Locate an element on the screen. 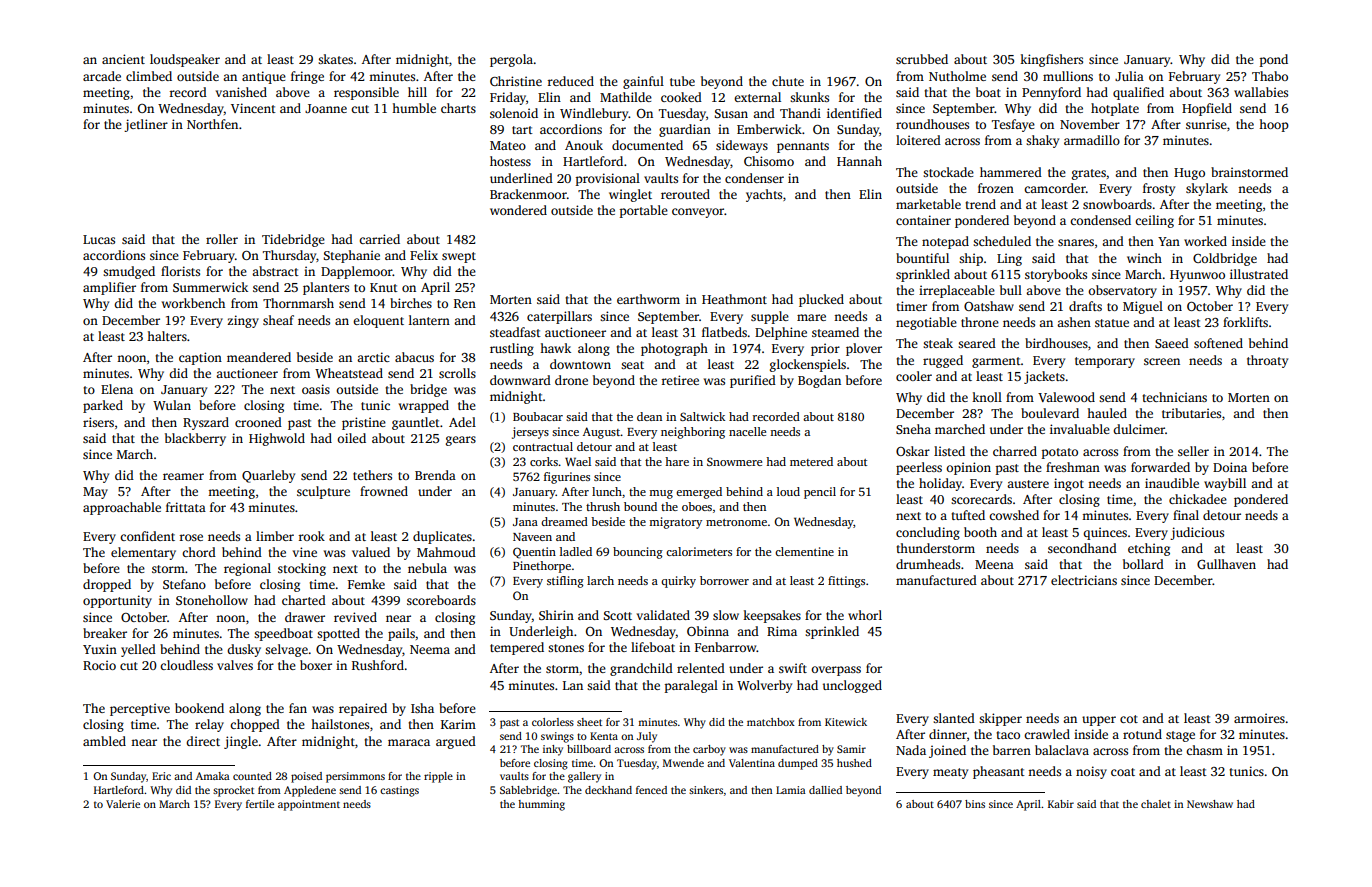  upper is located at coordinates (1099, 721).
